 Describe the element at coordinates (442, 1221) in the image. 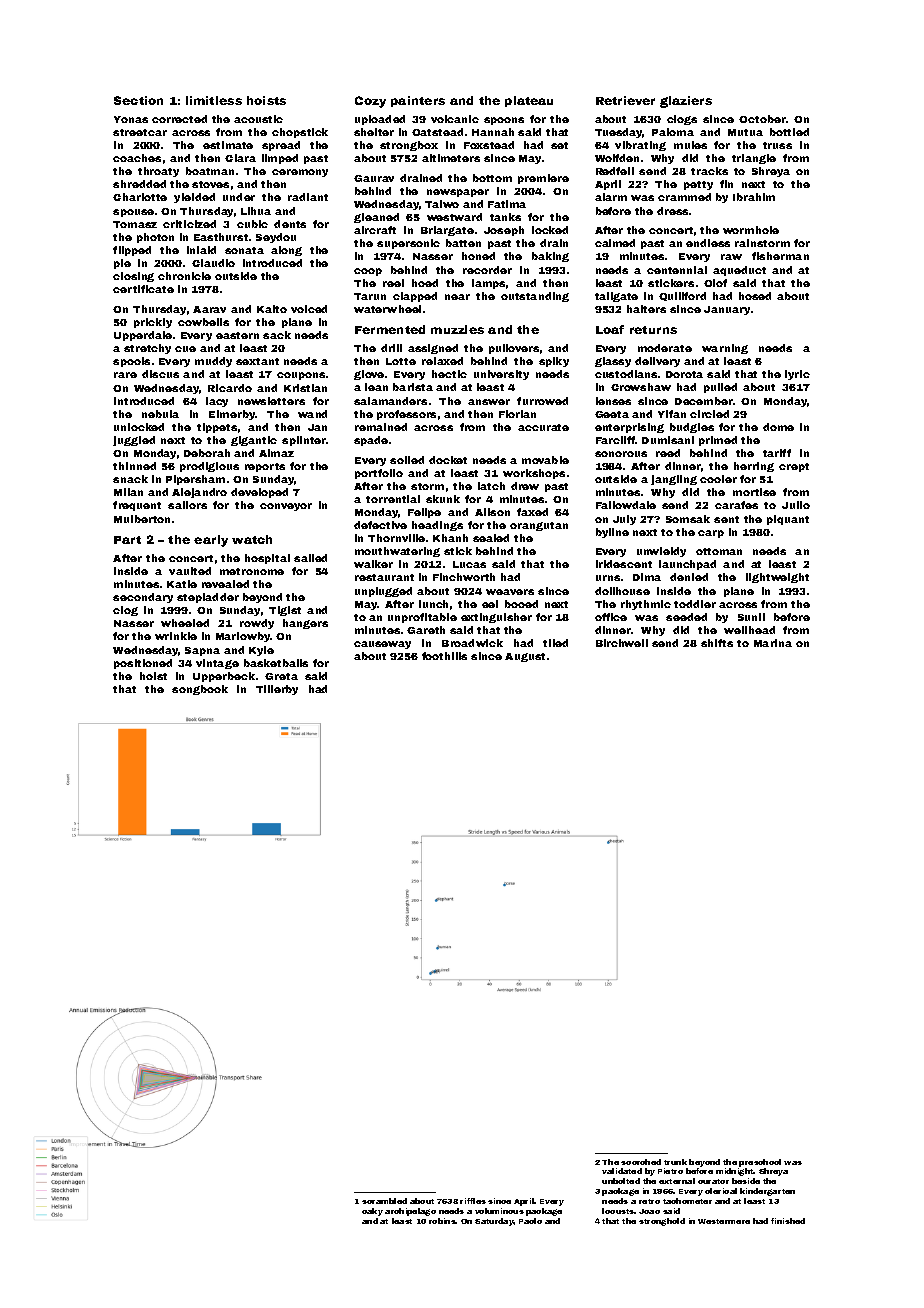

I see `robins` at that location.
